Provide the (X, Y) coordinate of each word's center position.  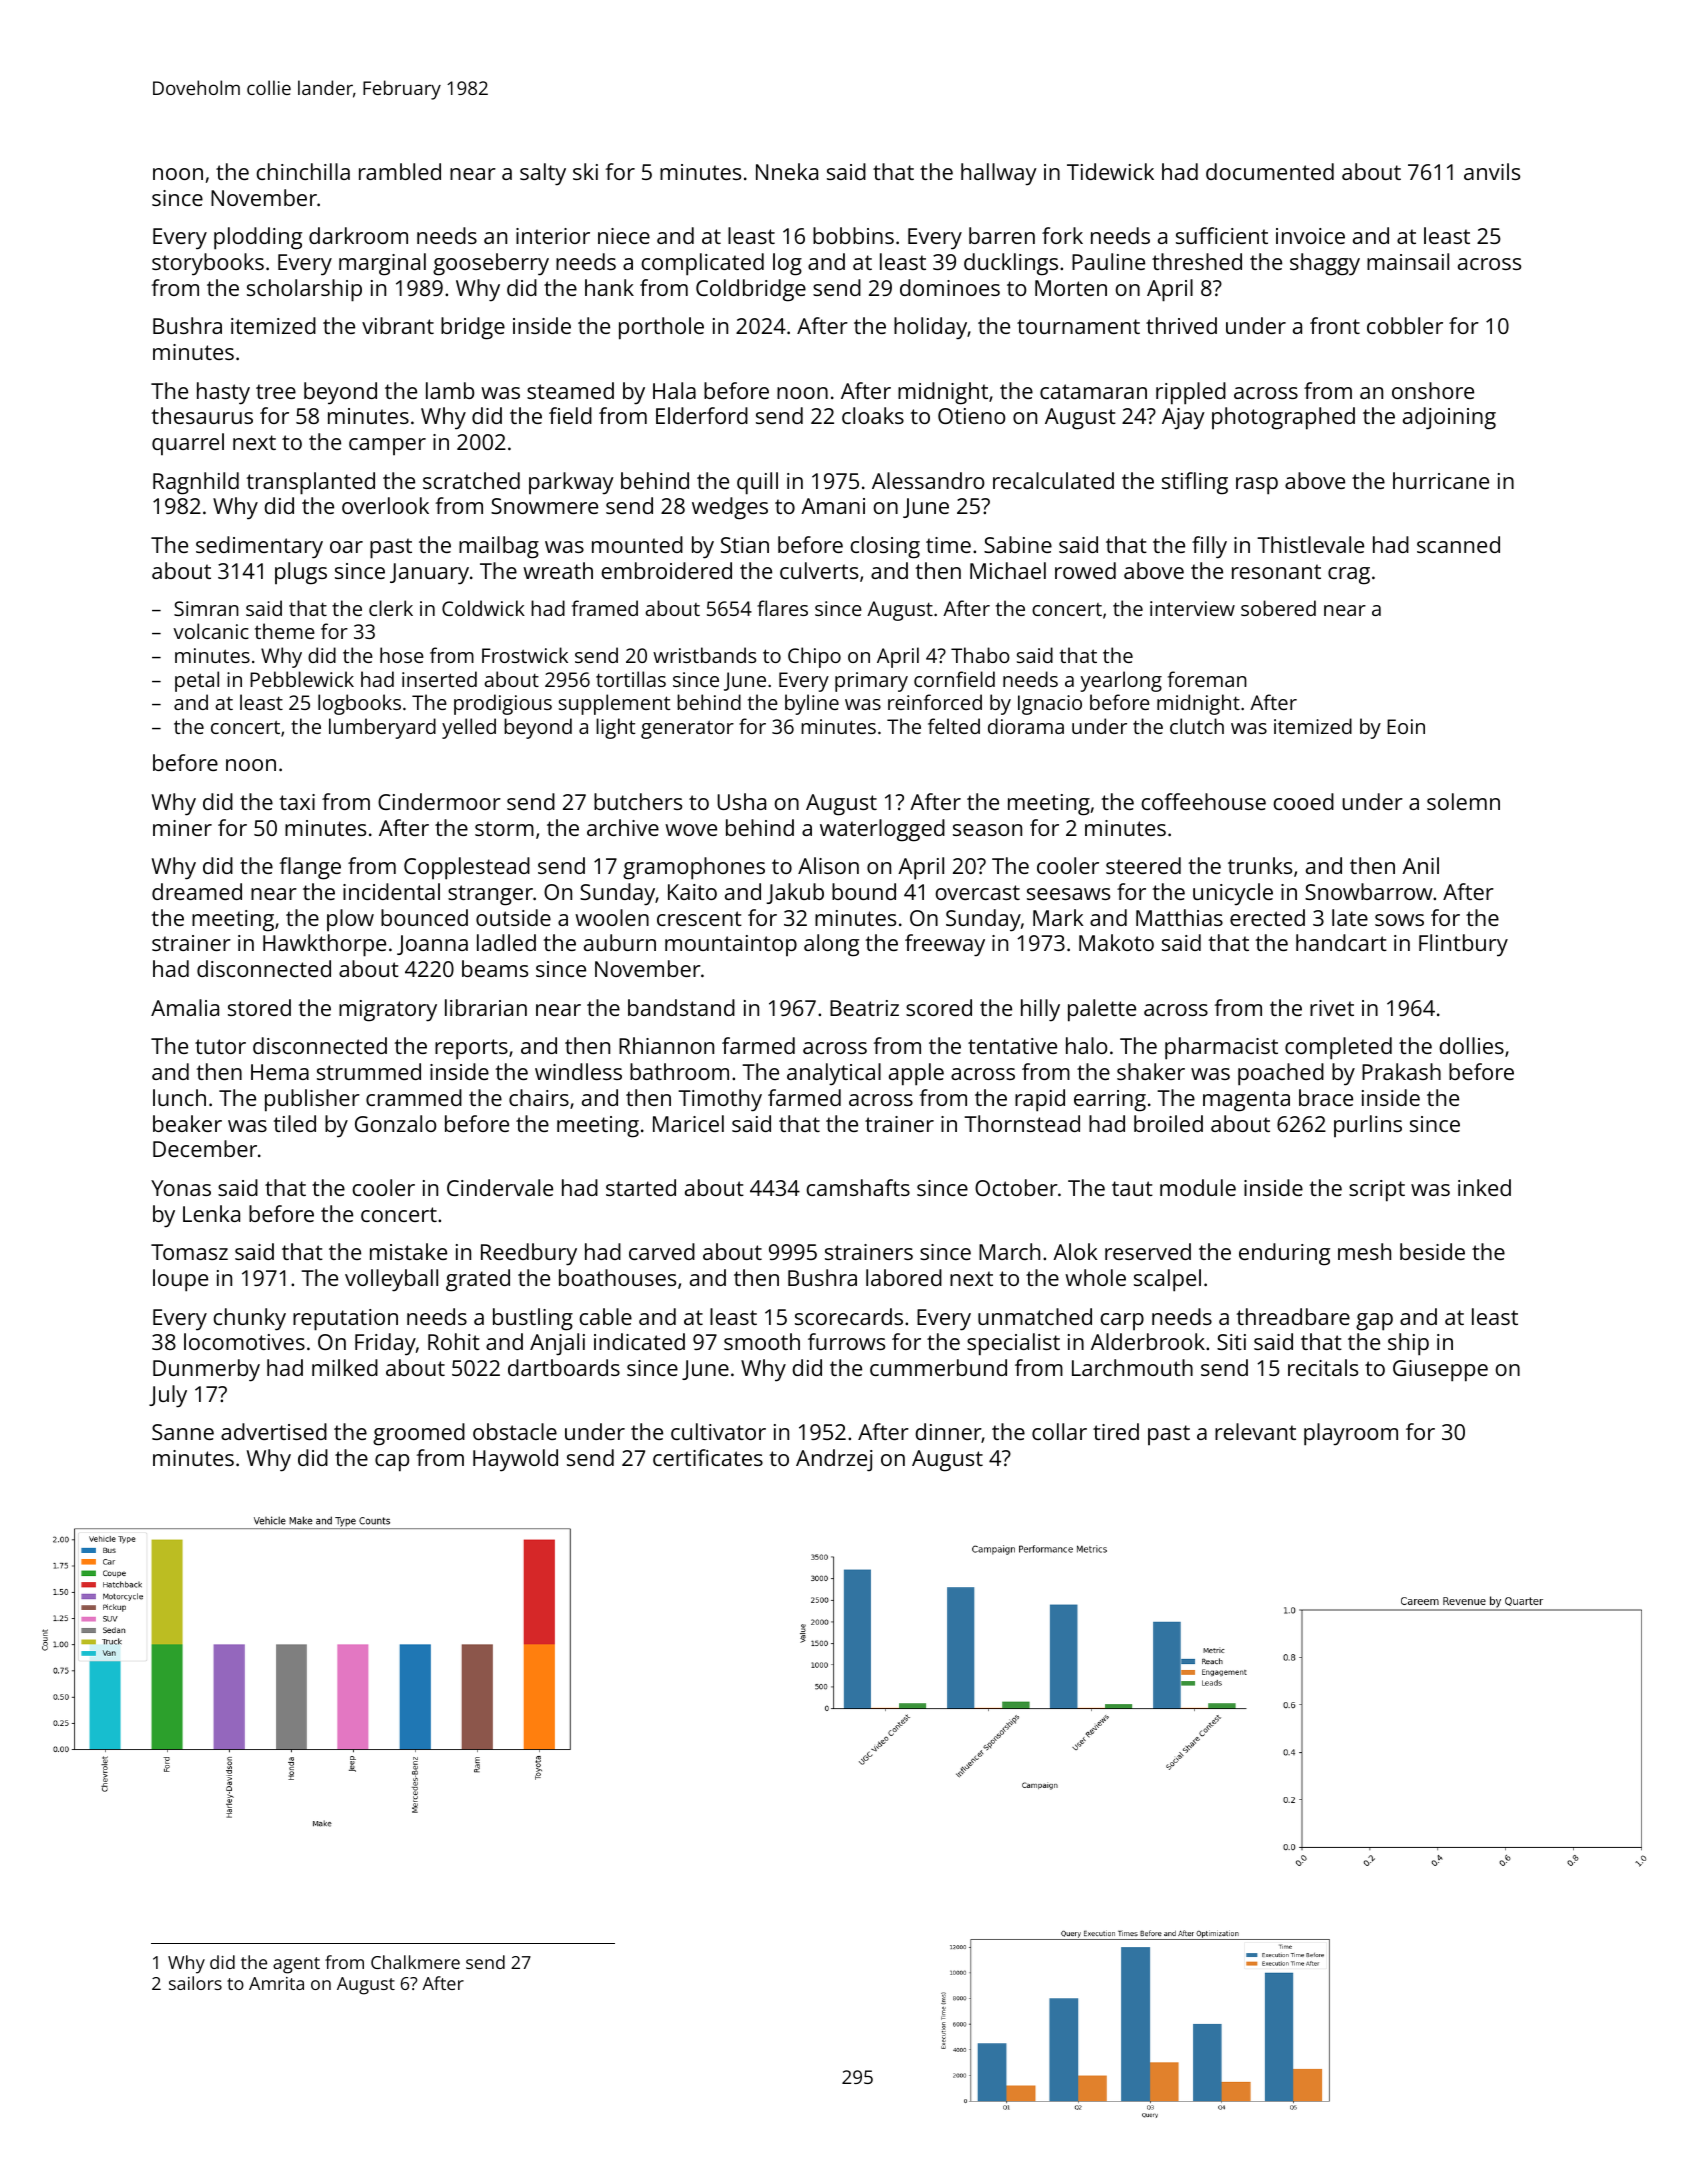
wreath (558, 570)
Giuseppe (1440, 1371)
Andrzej (834, 1460)
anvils (1492, 171)
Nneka (787, 171)
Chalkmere (415, 1962)
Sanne (183, 1432)
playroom (1351, 1434)
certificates (708, 1457)
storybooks (208, 264)
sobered (1278, 608)
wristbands (704, 655)
